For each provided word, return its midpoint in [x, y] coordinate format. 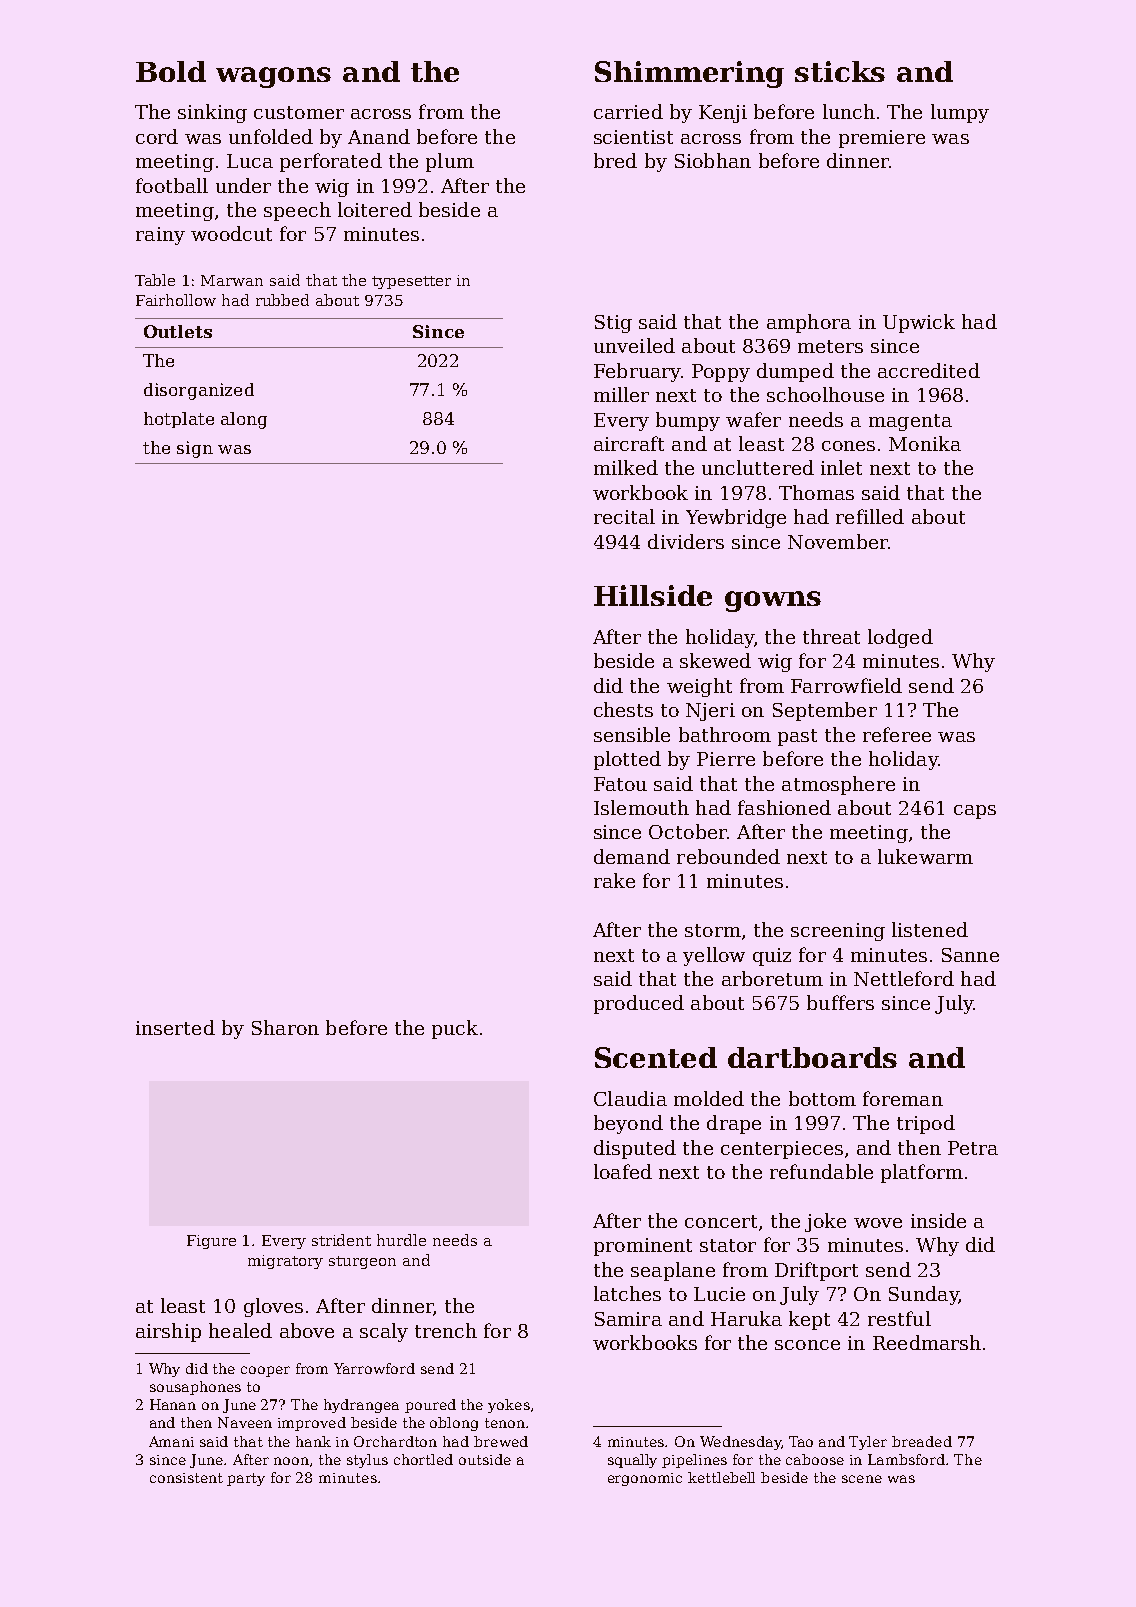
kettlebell [721, 1477]
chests [623, 709]
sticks [840, 71]
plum [450, 162]
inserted [175, 1027]
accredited [929, 370]
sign [195, 449]
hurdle [401, 1240]
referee [897, 734]
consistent [186, 1478]
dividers [686, 541]
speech [297, 211]
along [244, 420]
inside [938, 1220]
